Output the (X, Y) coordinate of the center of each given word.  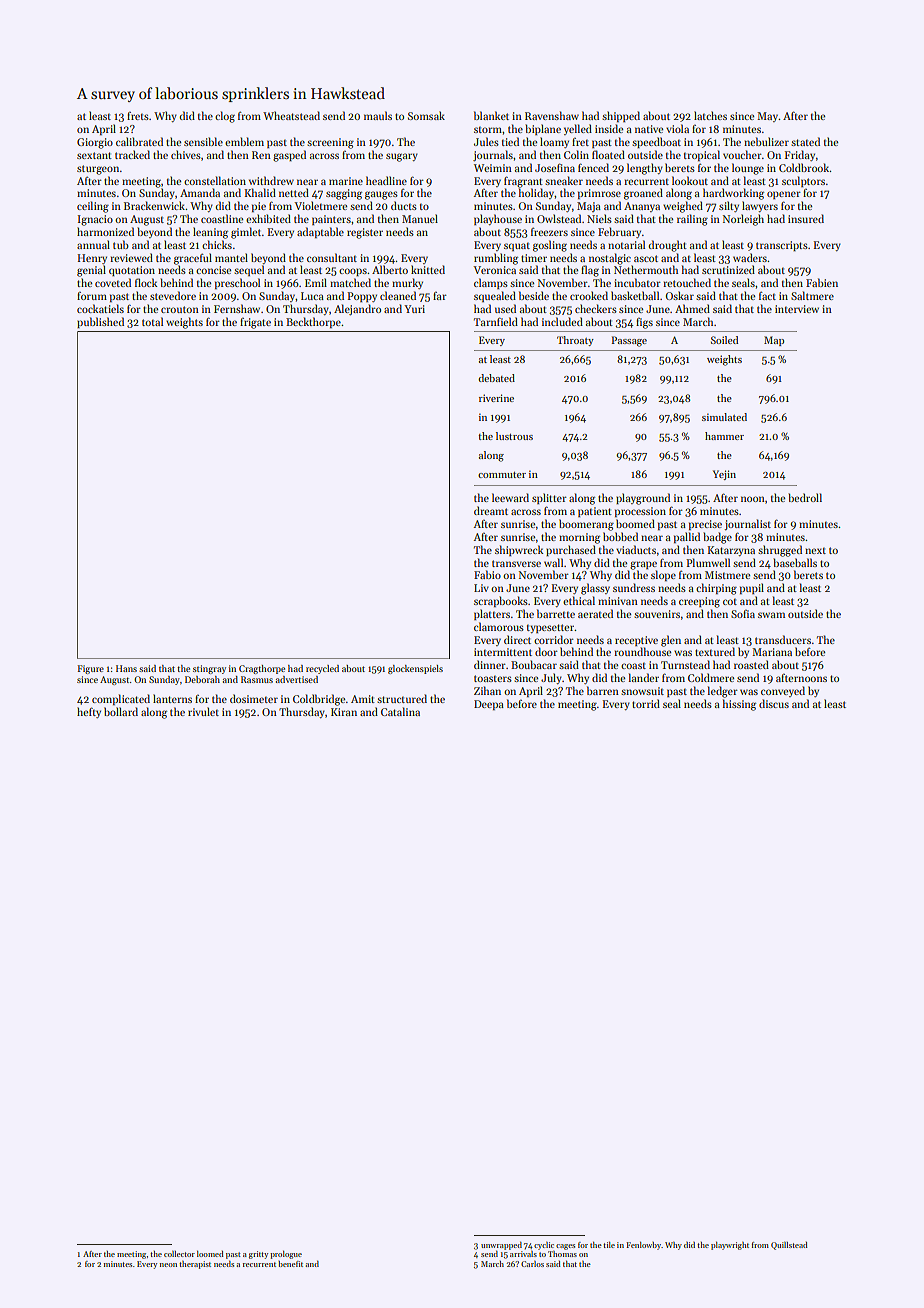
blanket (491, 115)
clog (225, 117)
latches (710, 115)
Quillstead (789, 1246)
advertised (297, 679)
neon (168, 1265)
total (152, 321)
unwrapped (501, 1245)
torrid (646, 703)
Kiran (344, 712)
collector (179, 1254)
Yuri (414, 309)
